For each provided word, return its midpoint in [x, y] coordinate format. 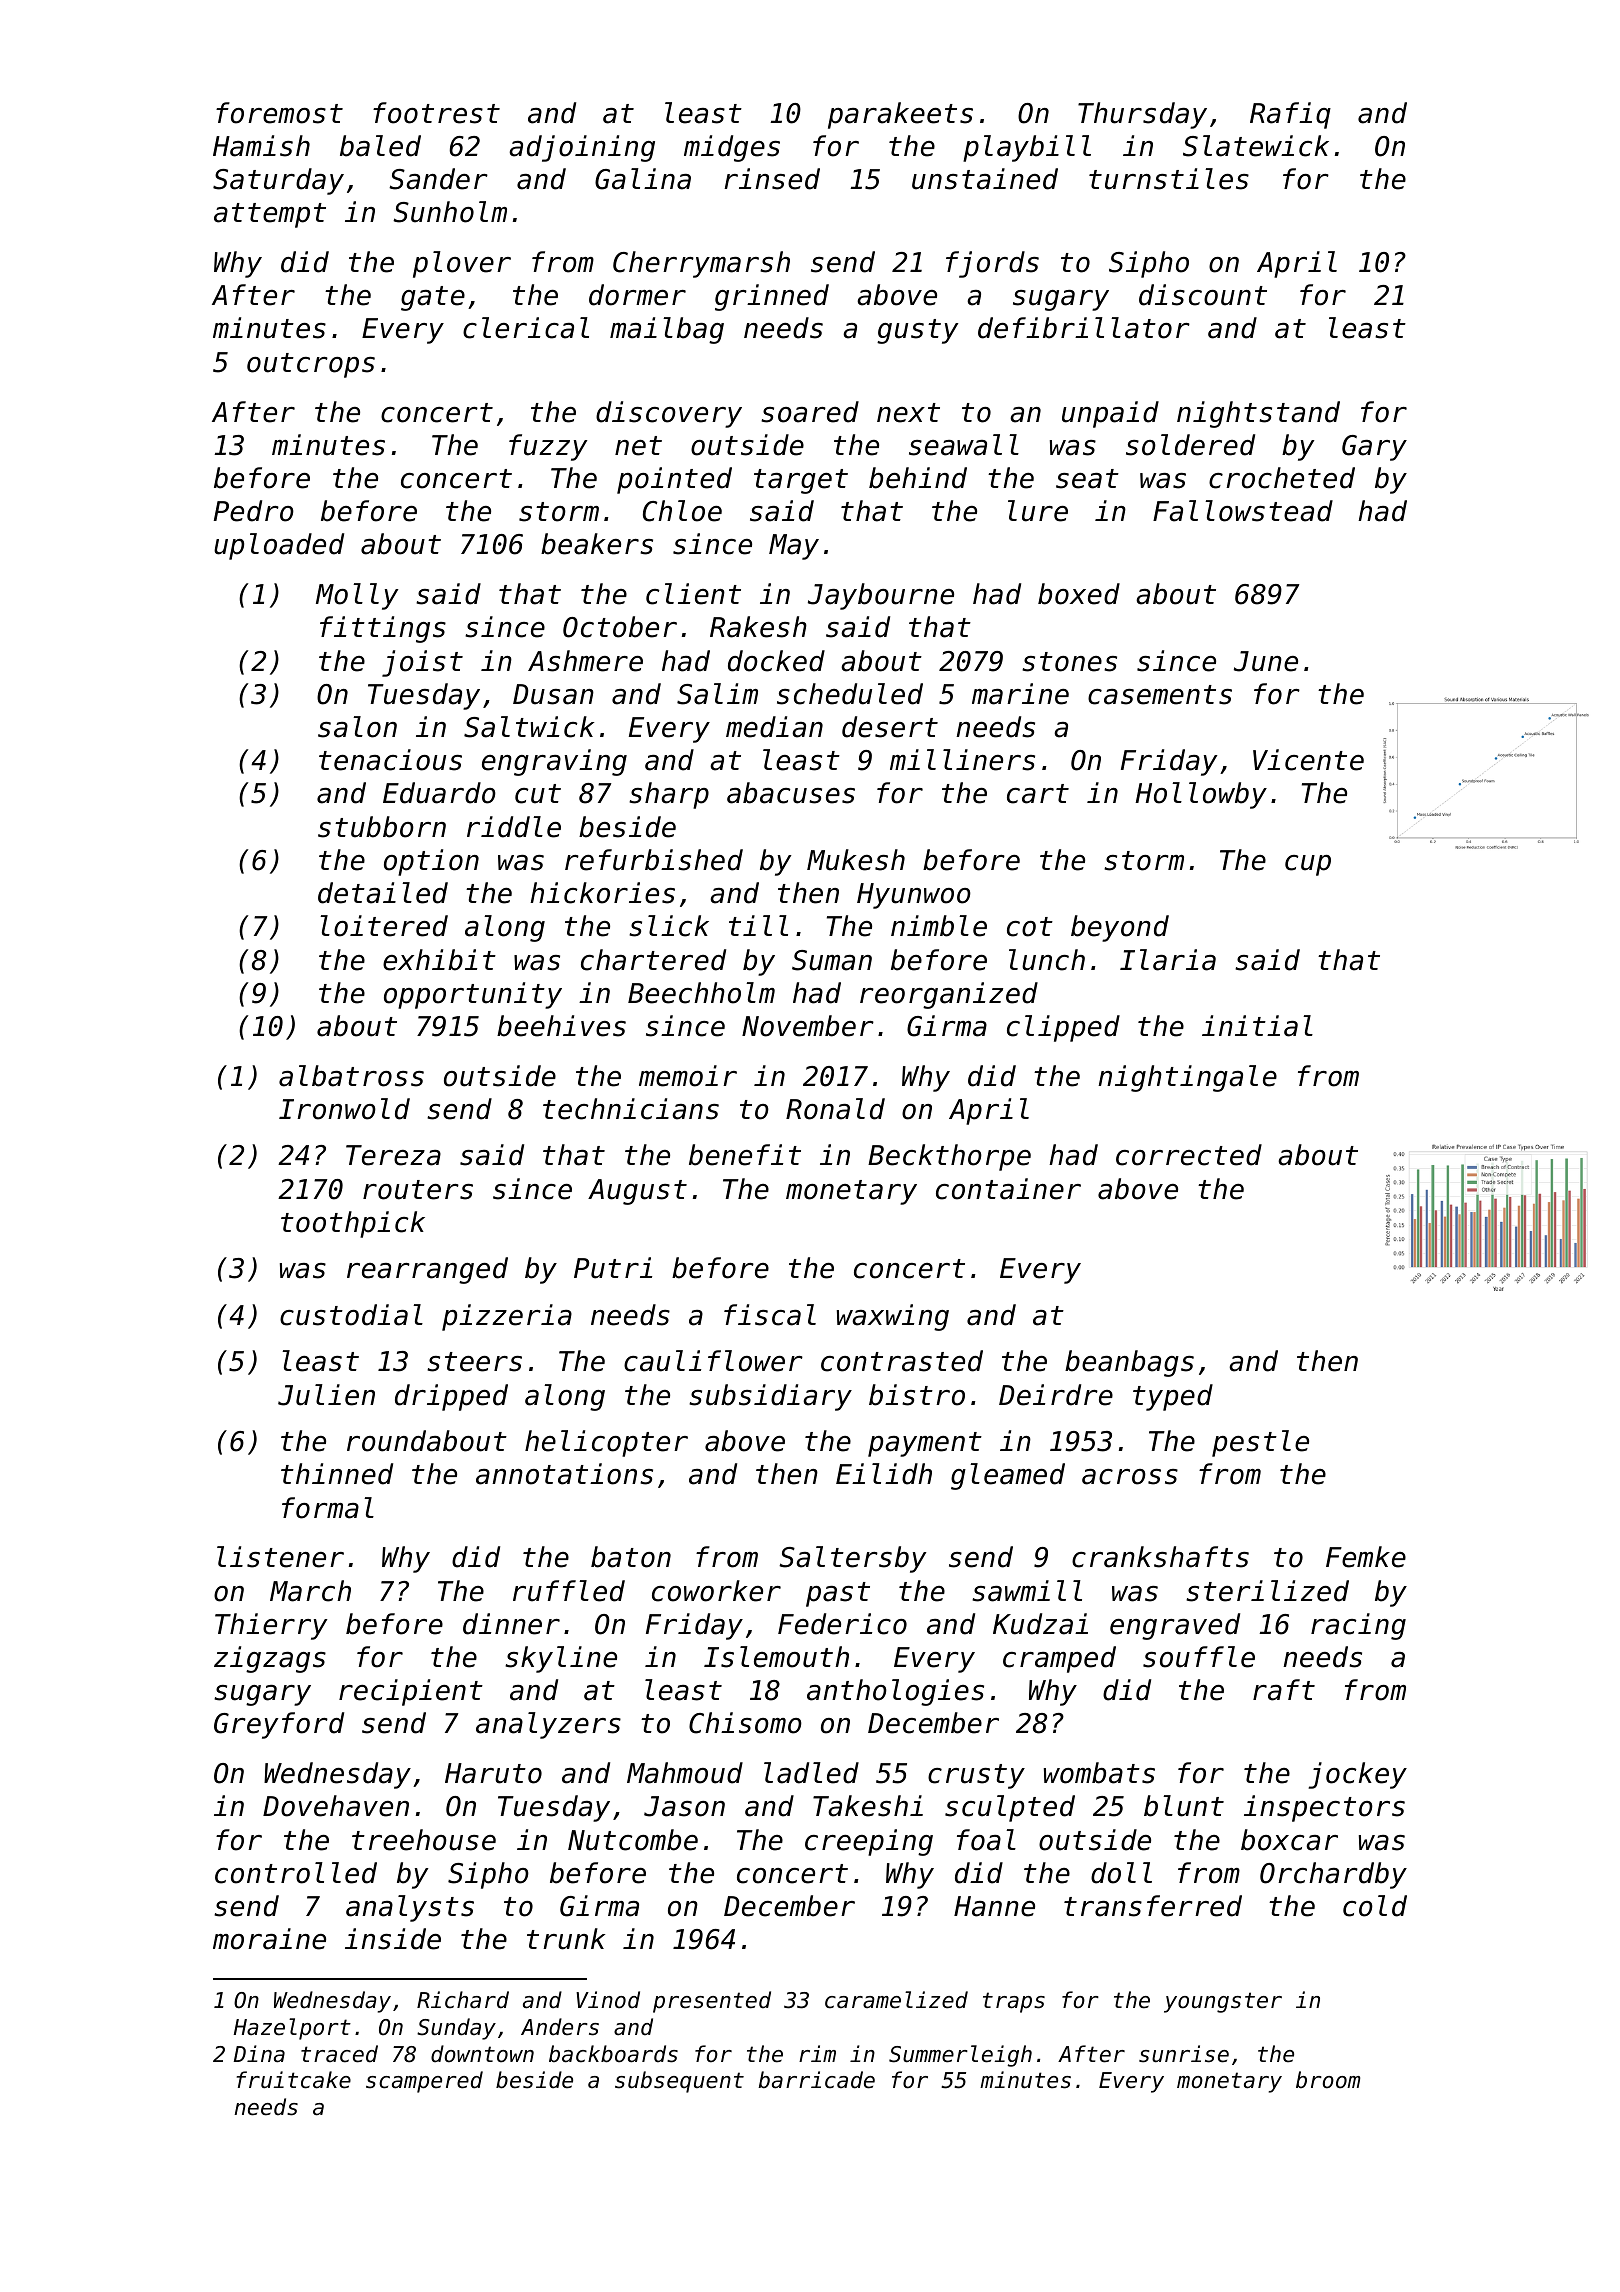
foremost [279, 113]
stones [1069, 662]
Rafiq [1290, 115]
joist [422, 663]
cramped [1059, 1659]
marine [1020, 694]
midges [732, 148]
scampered [424, 2082]
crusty [976, 1776]
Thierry [271, 1626]
